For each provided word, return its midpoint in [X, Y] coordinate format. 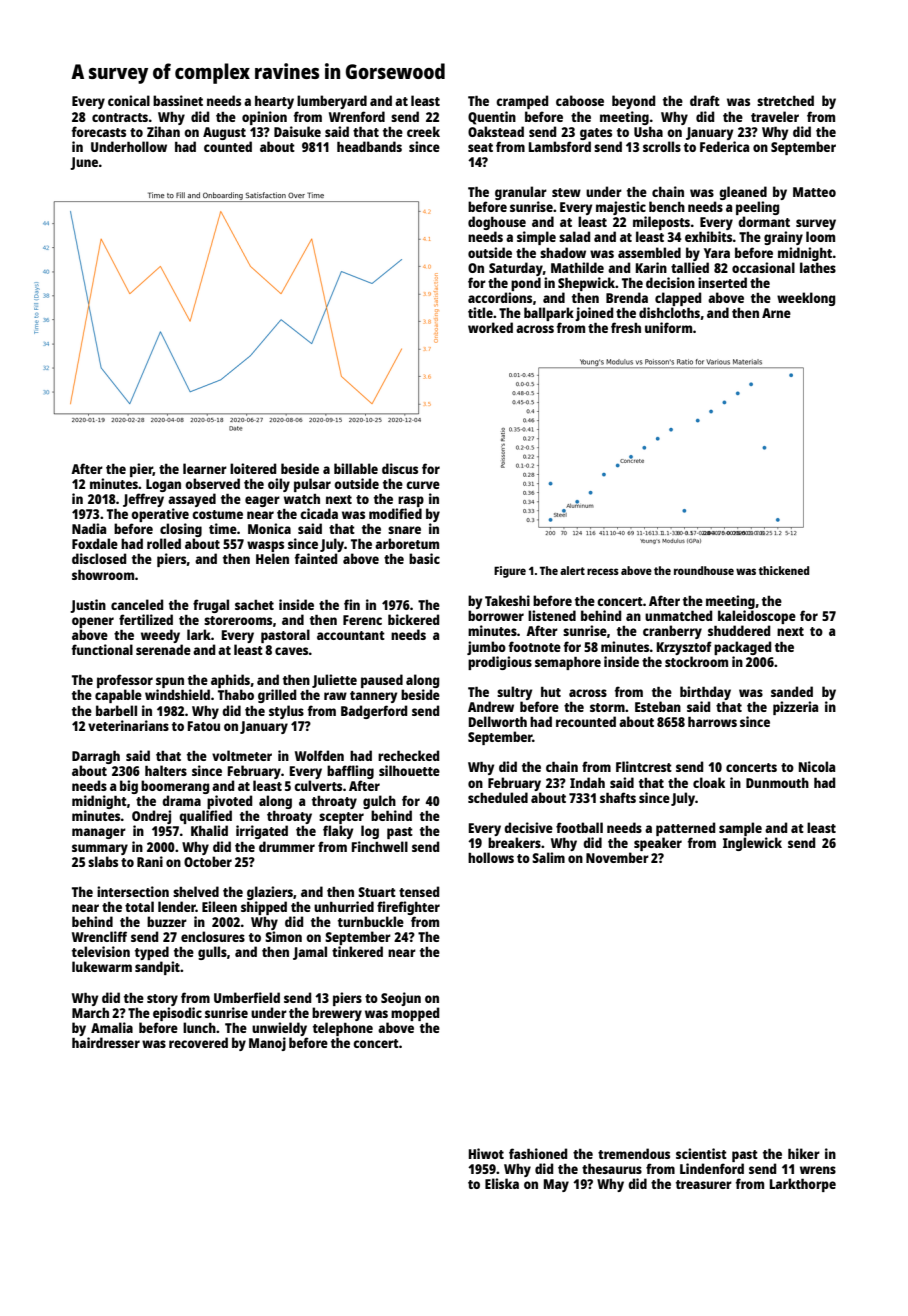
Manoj [267, 1044]
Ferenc [362, 620]
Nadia [89, 528]
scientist [701, 1153]
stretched [785, 100]
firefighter [408, 908]
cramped [522, 102]
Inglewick [752, 844]
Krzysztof [684, 648]
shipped [264, 908]
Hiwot [486, 1153]
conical [129, 100]
